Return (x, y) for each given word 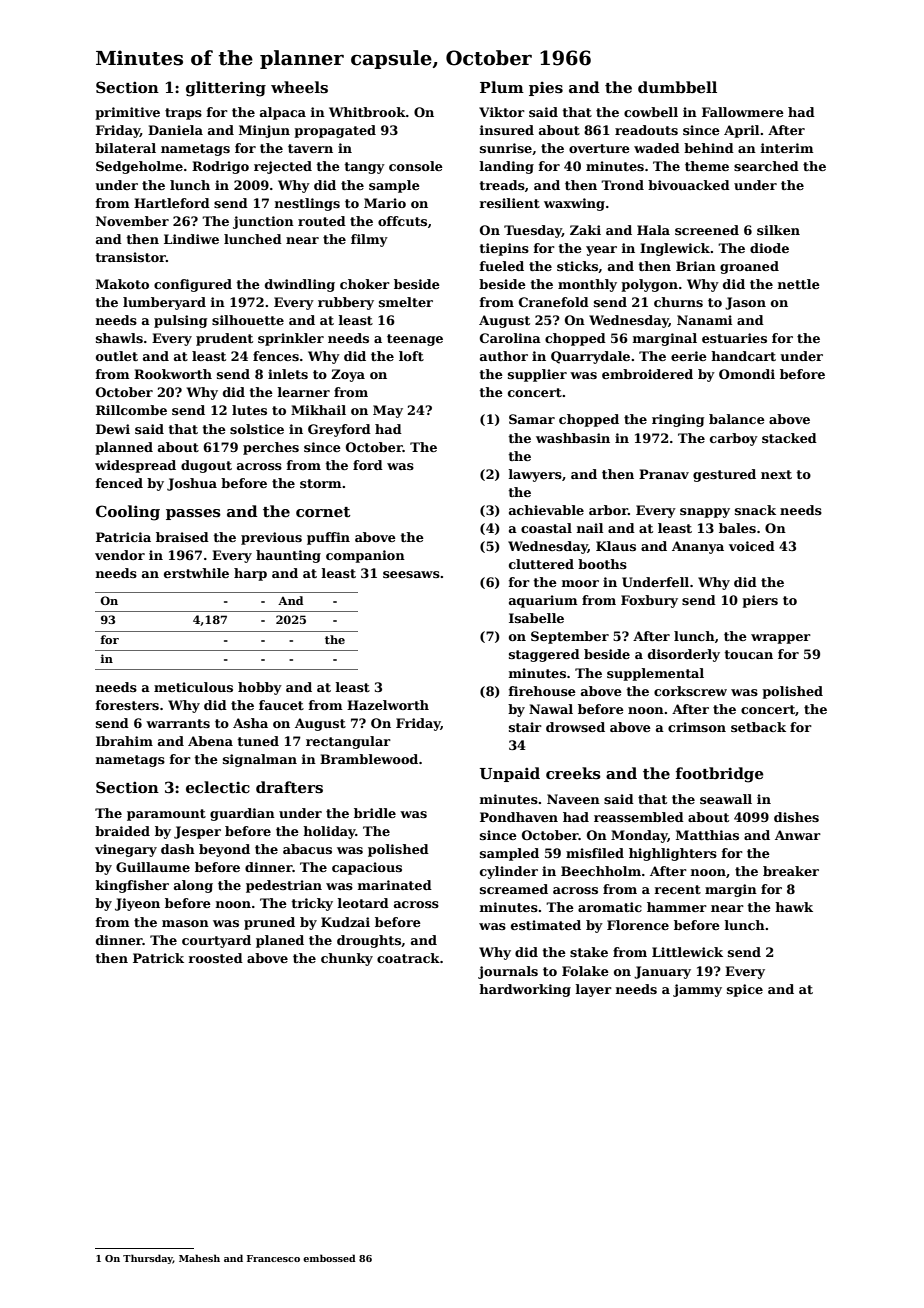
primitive (127, 113)
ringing (678, 420)
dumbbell (677, 87)
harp (250, 574)
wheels (299, 87)
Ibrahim (124, 741)
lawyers (535, 475)
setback (758, 727)
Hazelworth (388, 705)
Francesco (273, 1258)
